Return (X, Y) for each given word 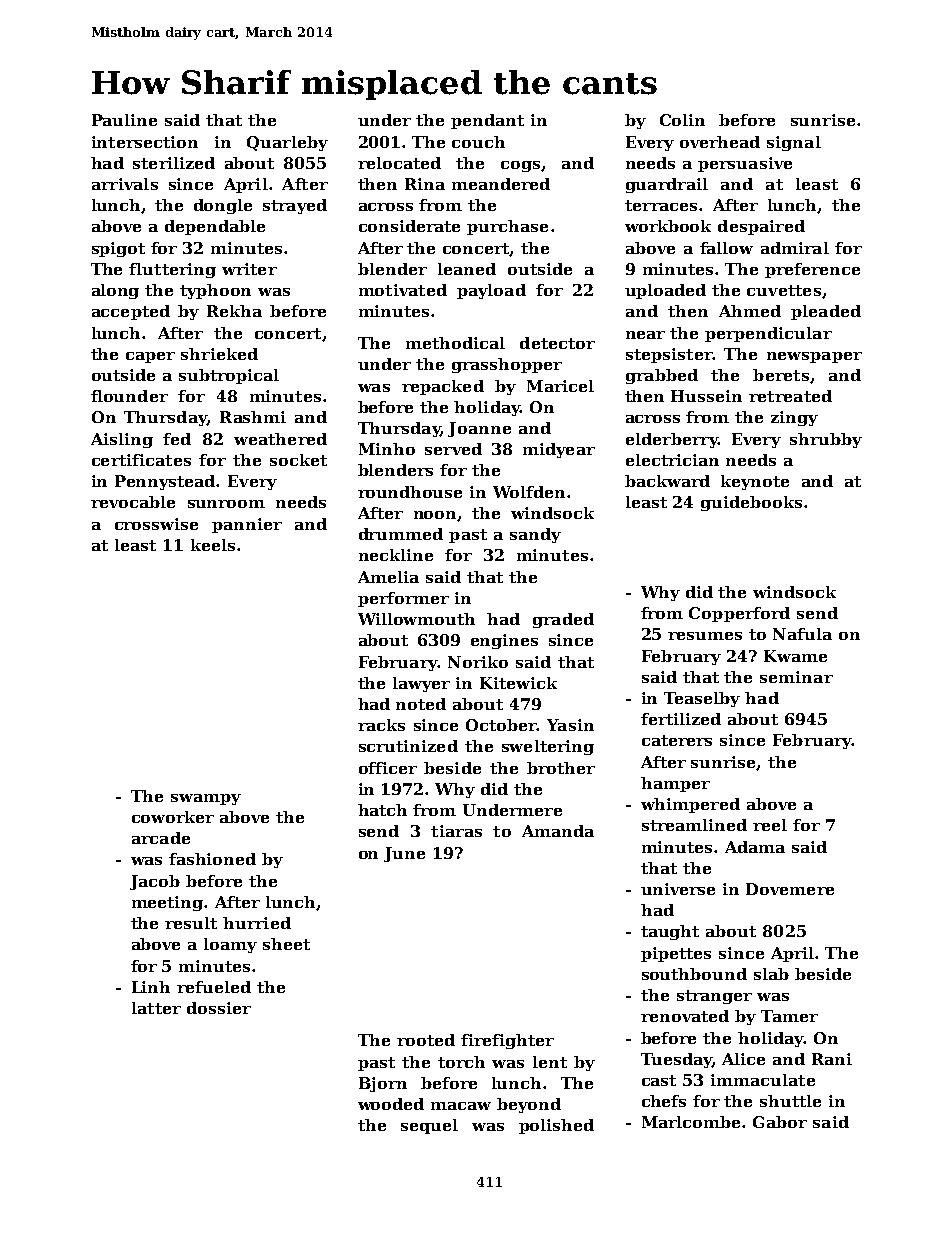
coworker (173, 817)
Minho (387, 449)
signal (794, 143)
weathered (280, 439)
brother (561, 768)
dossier (219, 1008)
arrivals (125, 184)
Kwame (795, 656)
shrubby (826, 440)
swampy (206, 799)
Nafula (802, 634)
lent (550, 1062)
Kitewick (518, 683)
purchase (507, 227)
